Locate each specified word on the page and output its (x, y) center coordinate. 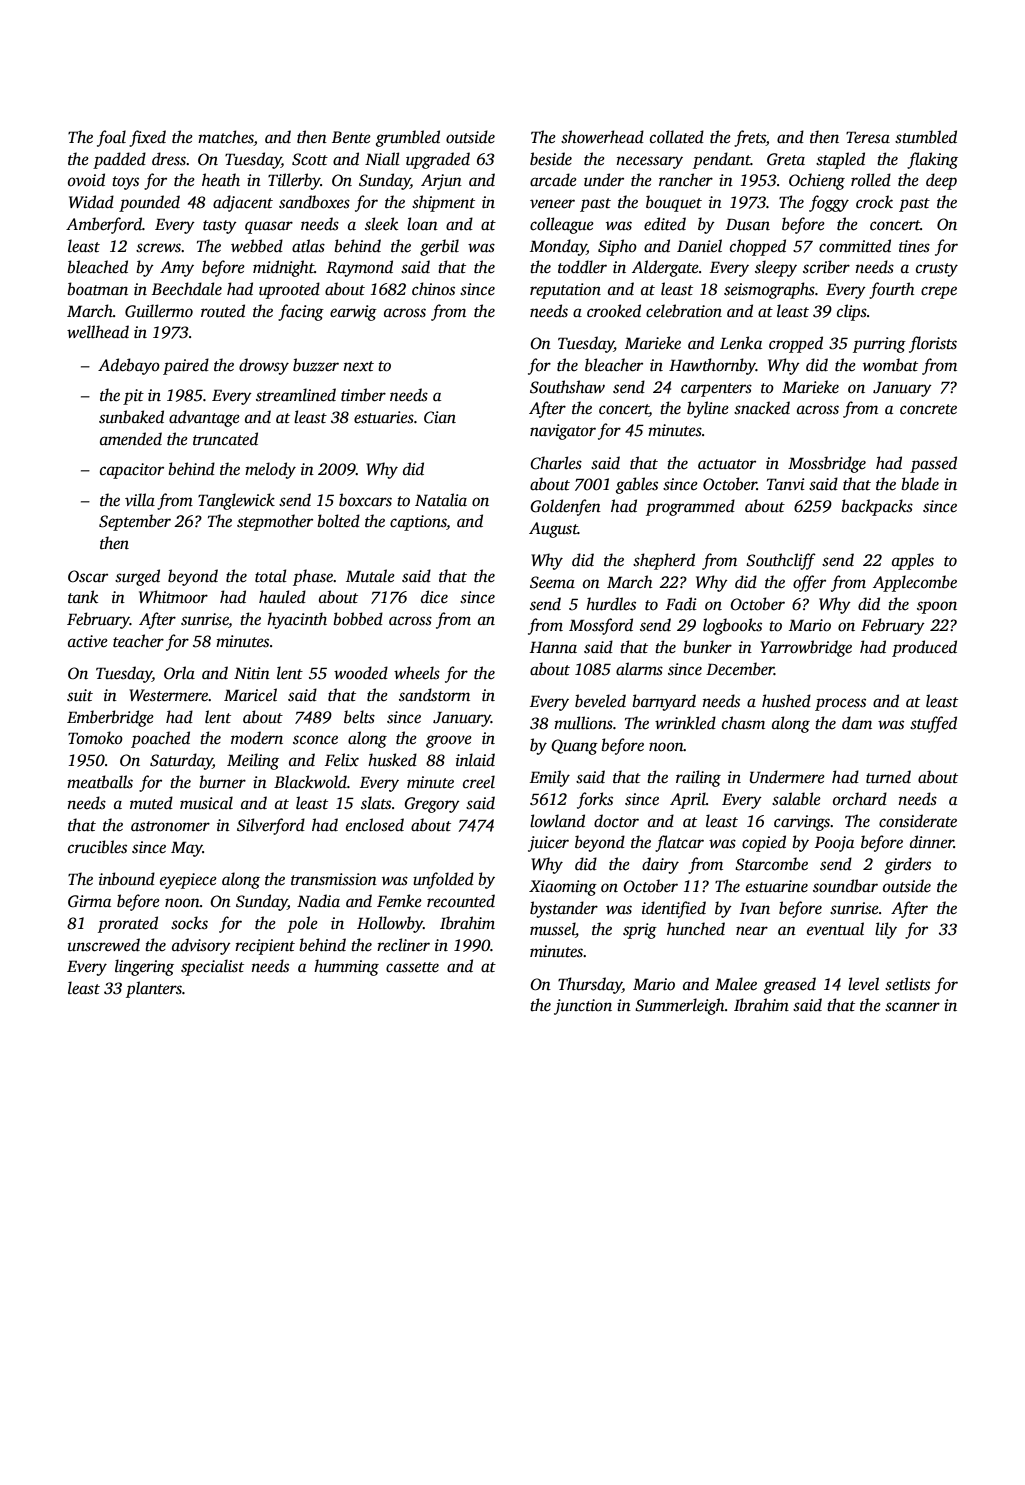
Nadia (318, 901)
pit (133, 397)
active (88, 641)
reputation (565, 291)
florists (933, 344)
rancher (686, 179)
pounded (149, 203)
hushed (786, 701)
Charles (556, 463)
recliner (403, 945)
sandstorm (434, 695)
